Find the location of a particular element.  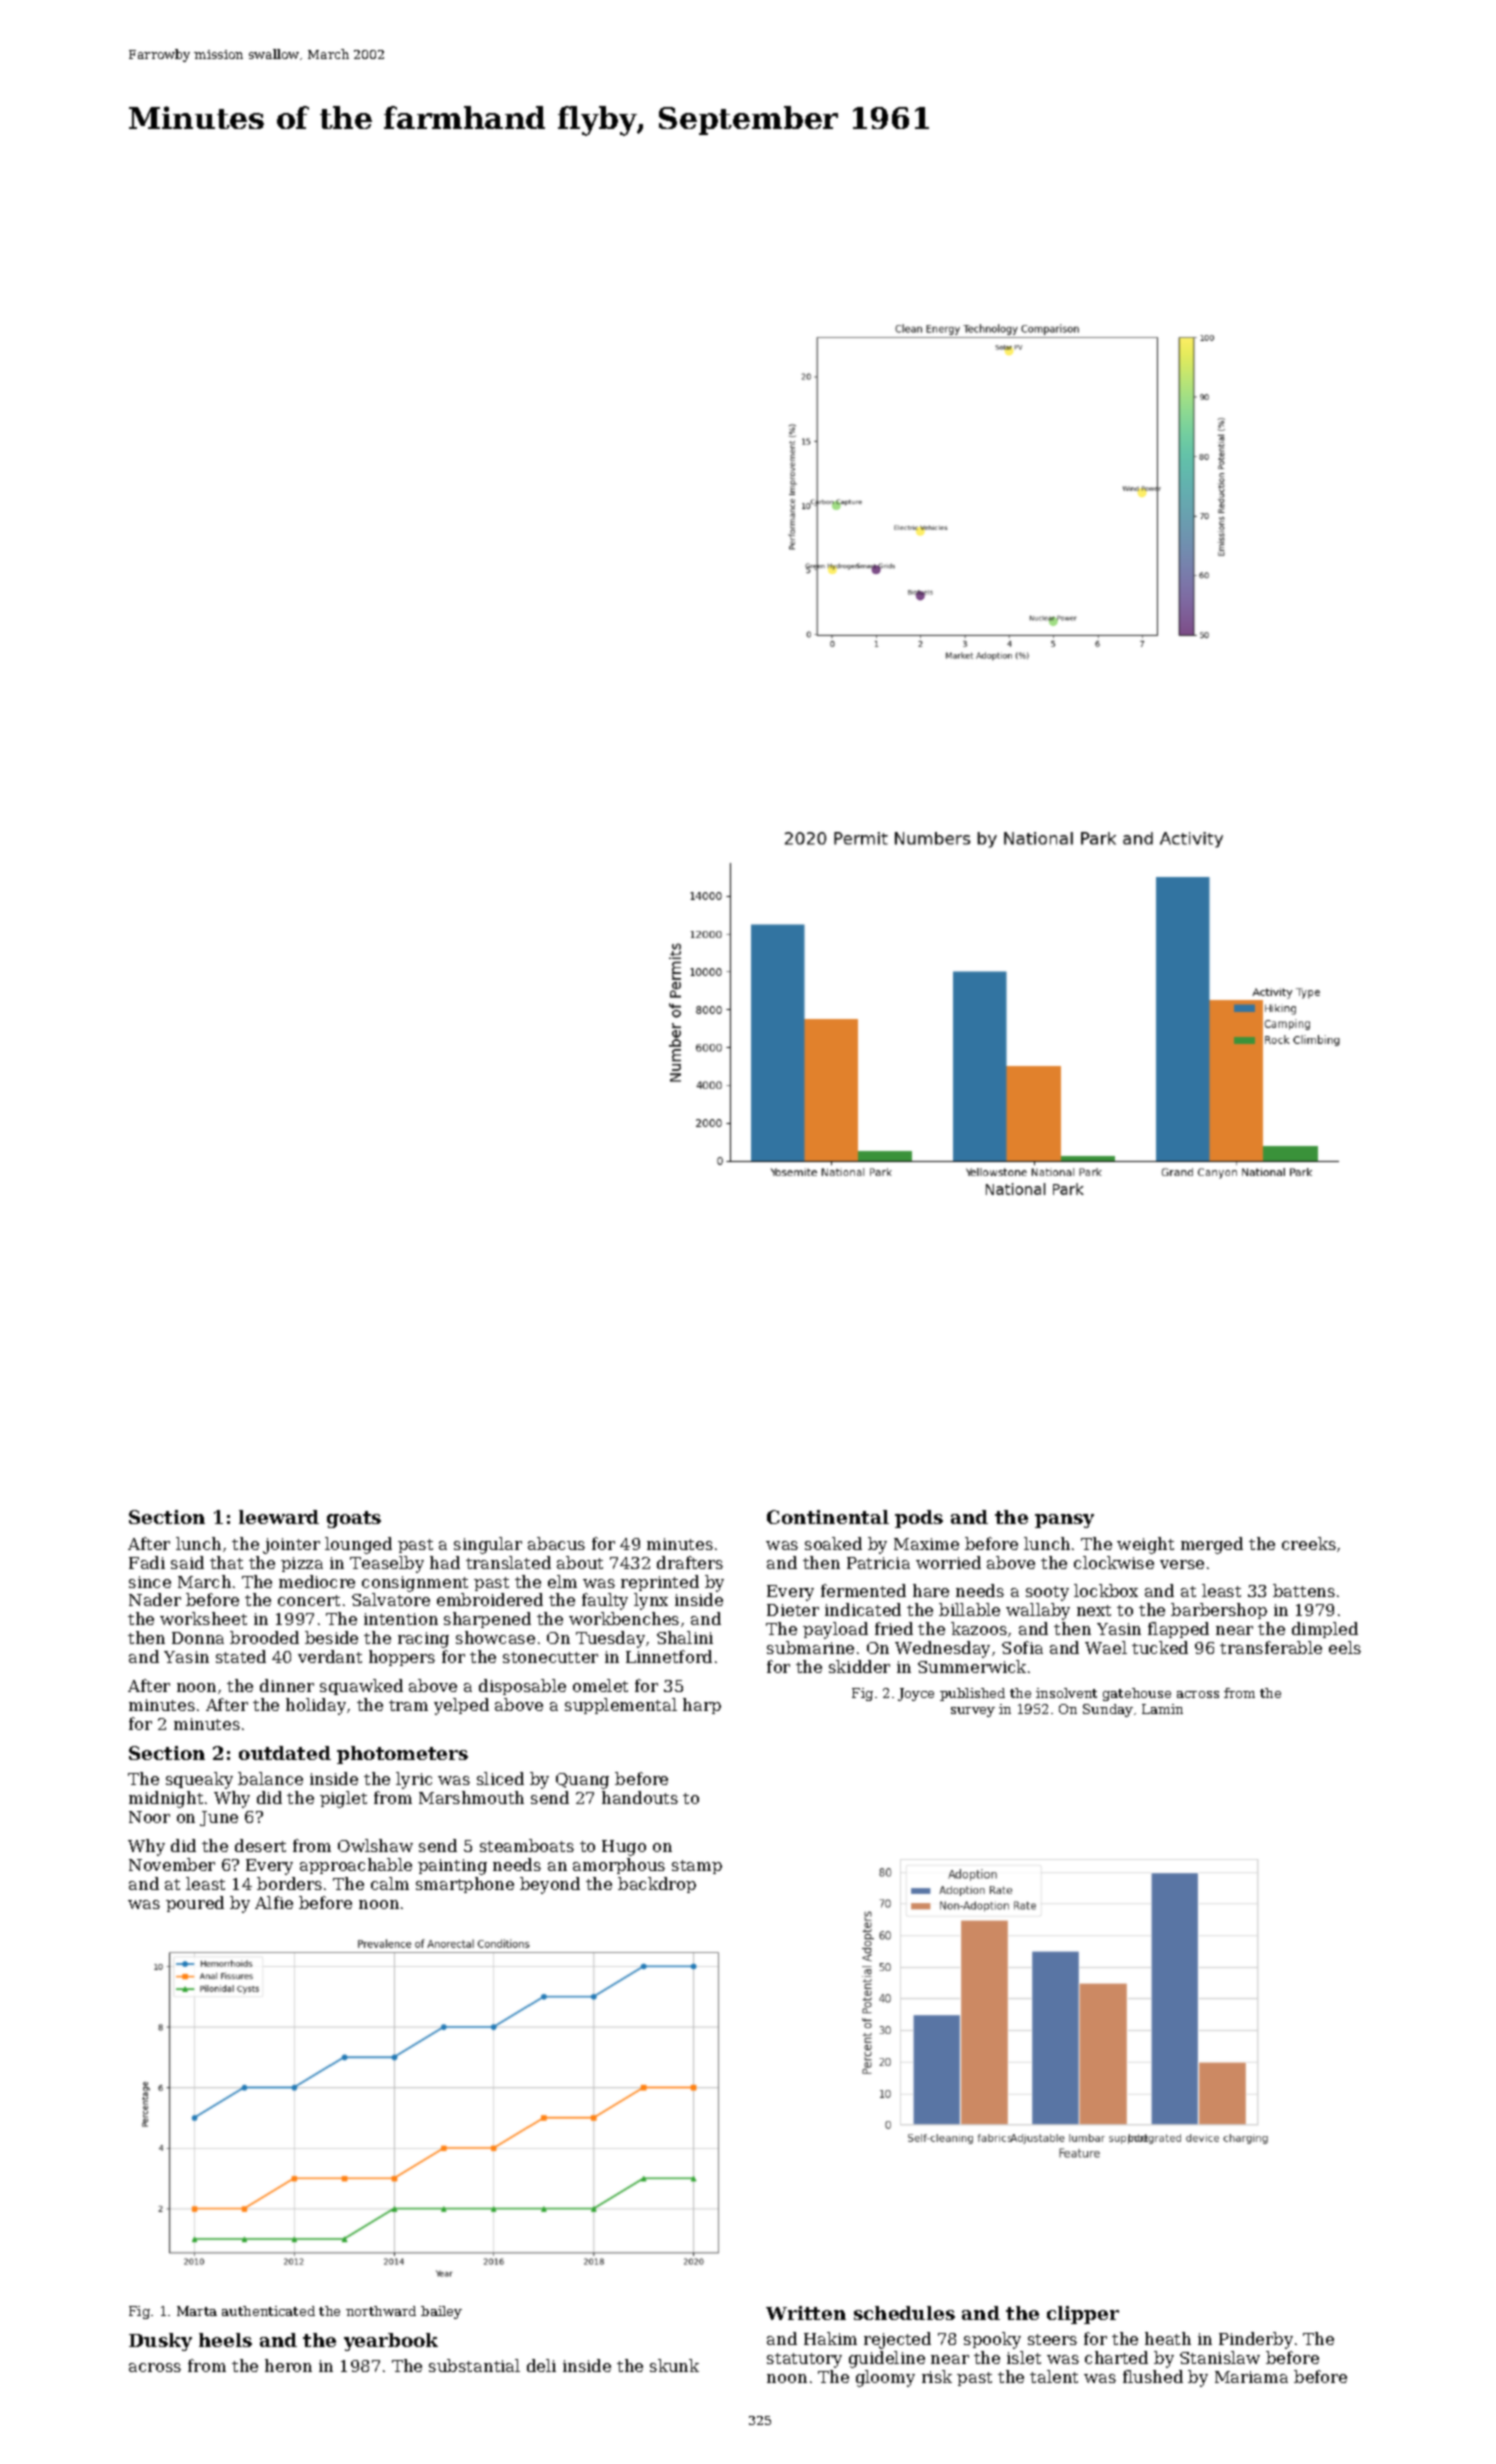

stamp is located at coordinates (697, 1867).
